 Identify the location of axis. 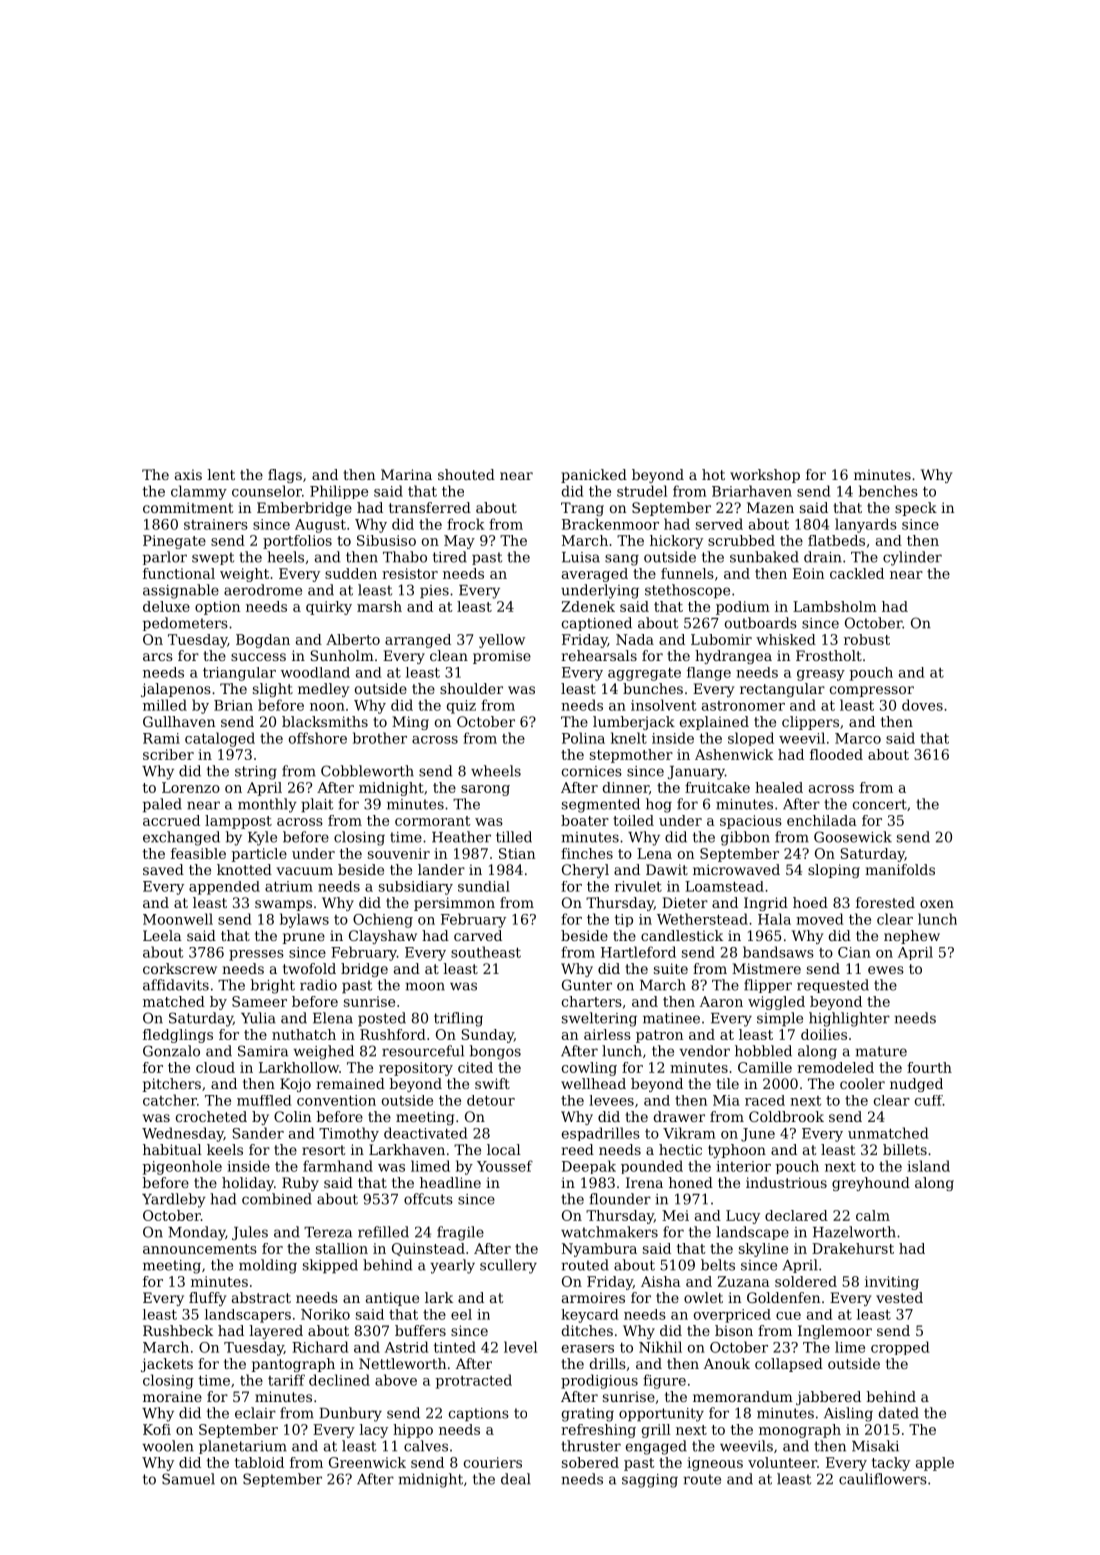
(188, 474).
